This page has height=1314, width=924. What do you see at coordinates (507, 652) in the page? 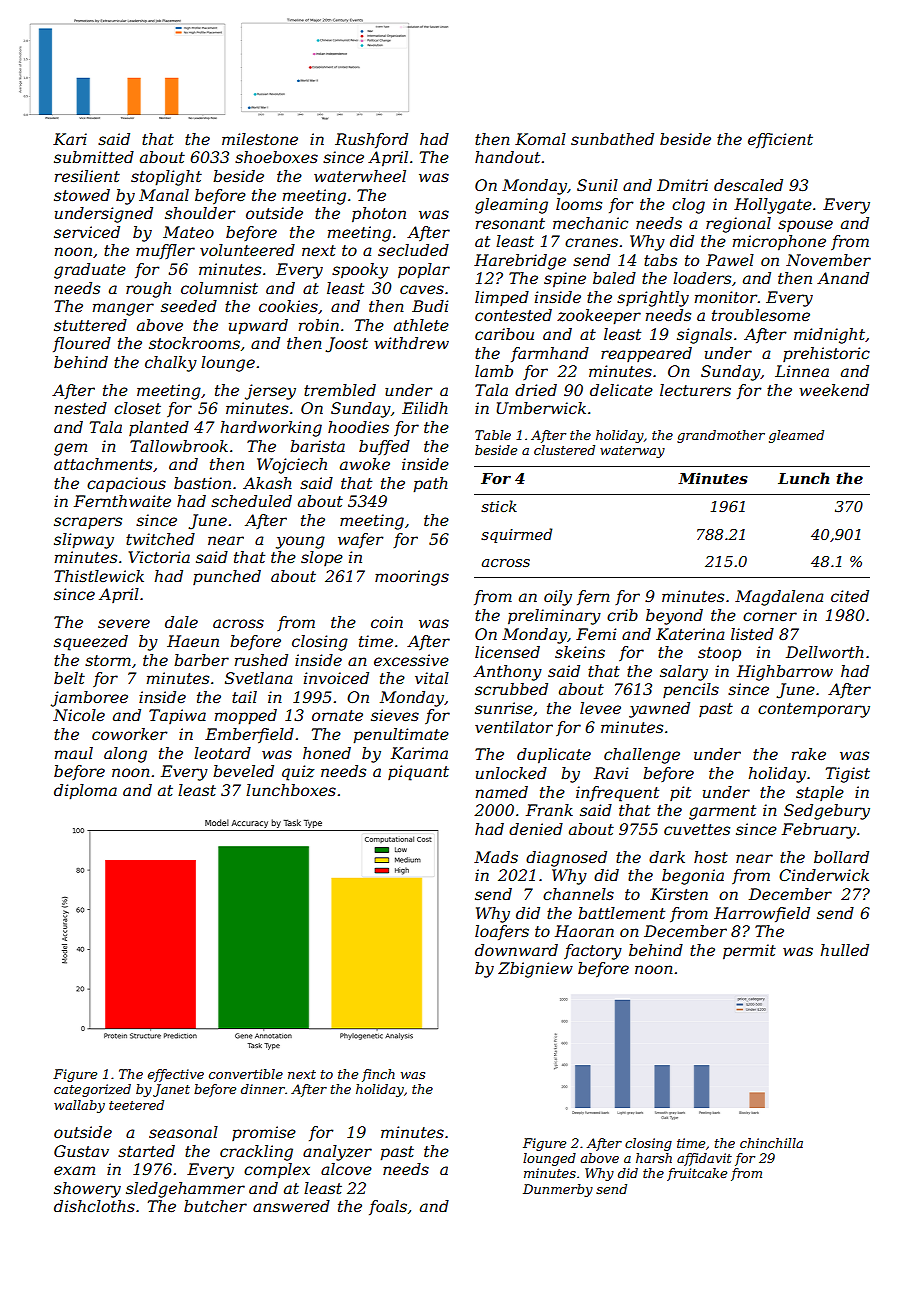
I see `licensed` at bounding box center [507, 652].
